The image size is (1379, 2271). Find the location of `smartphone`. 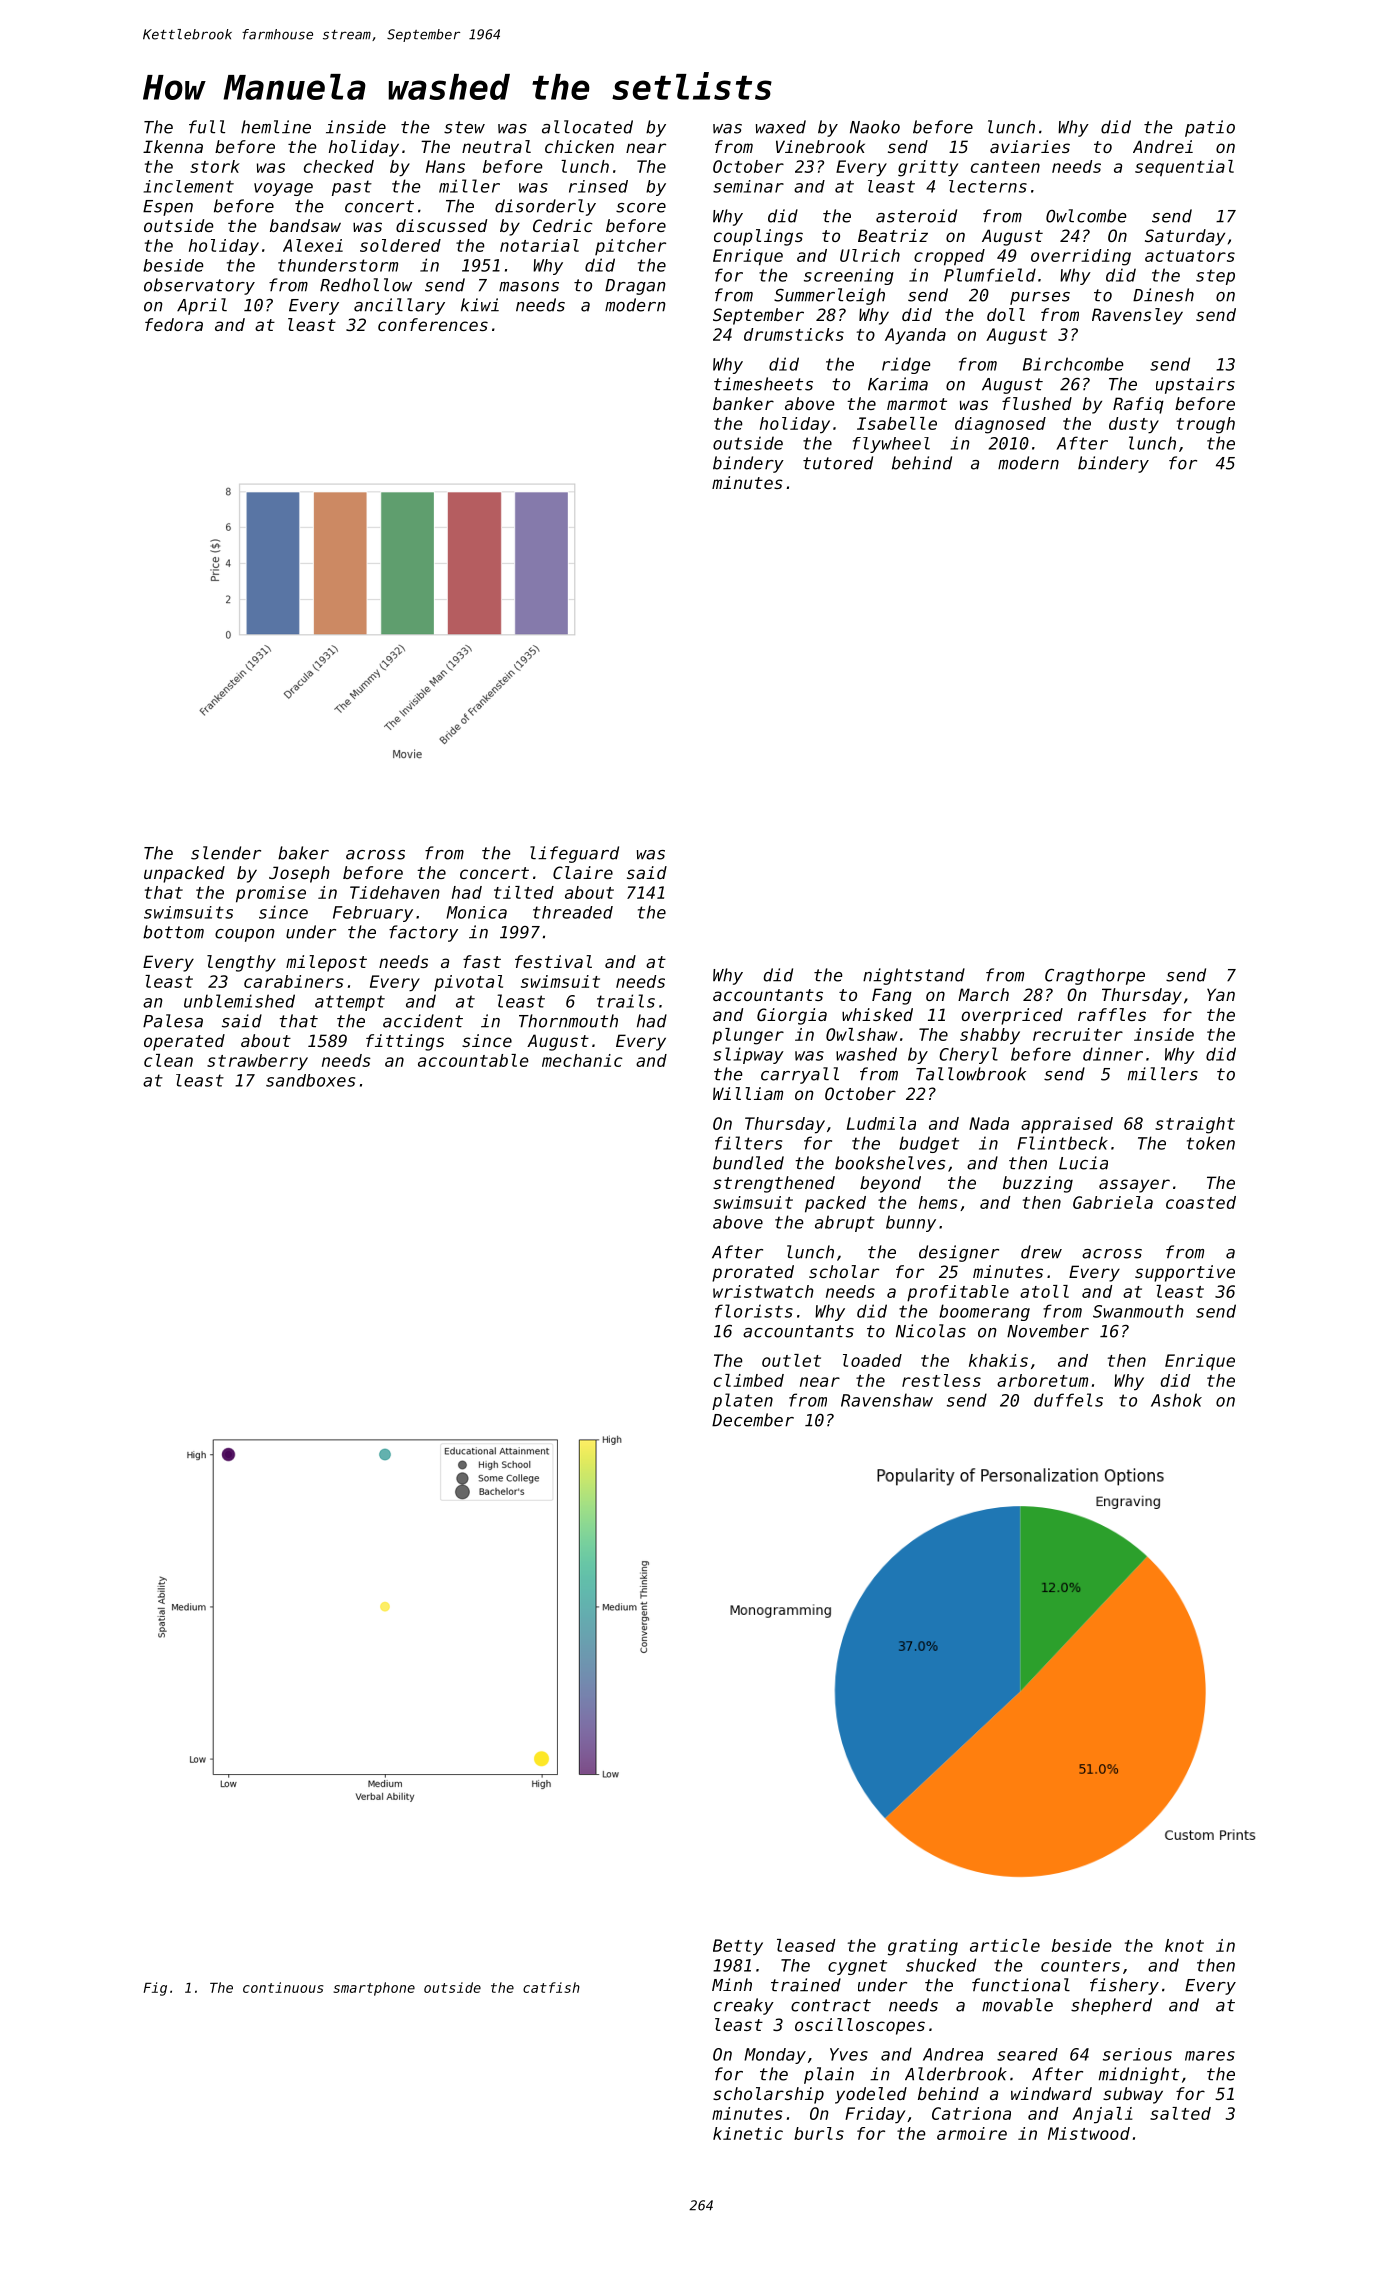

smartphone is located at coordinates (374, 1989).
